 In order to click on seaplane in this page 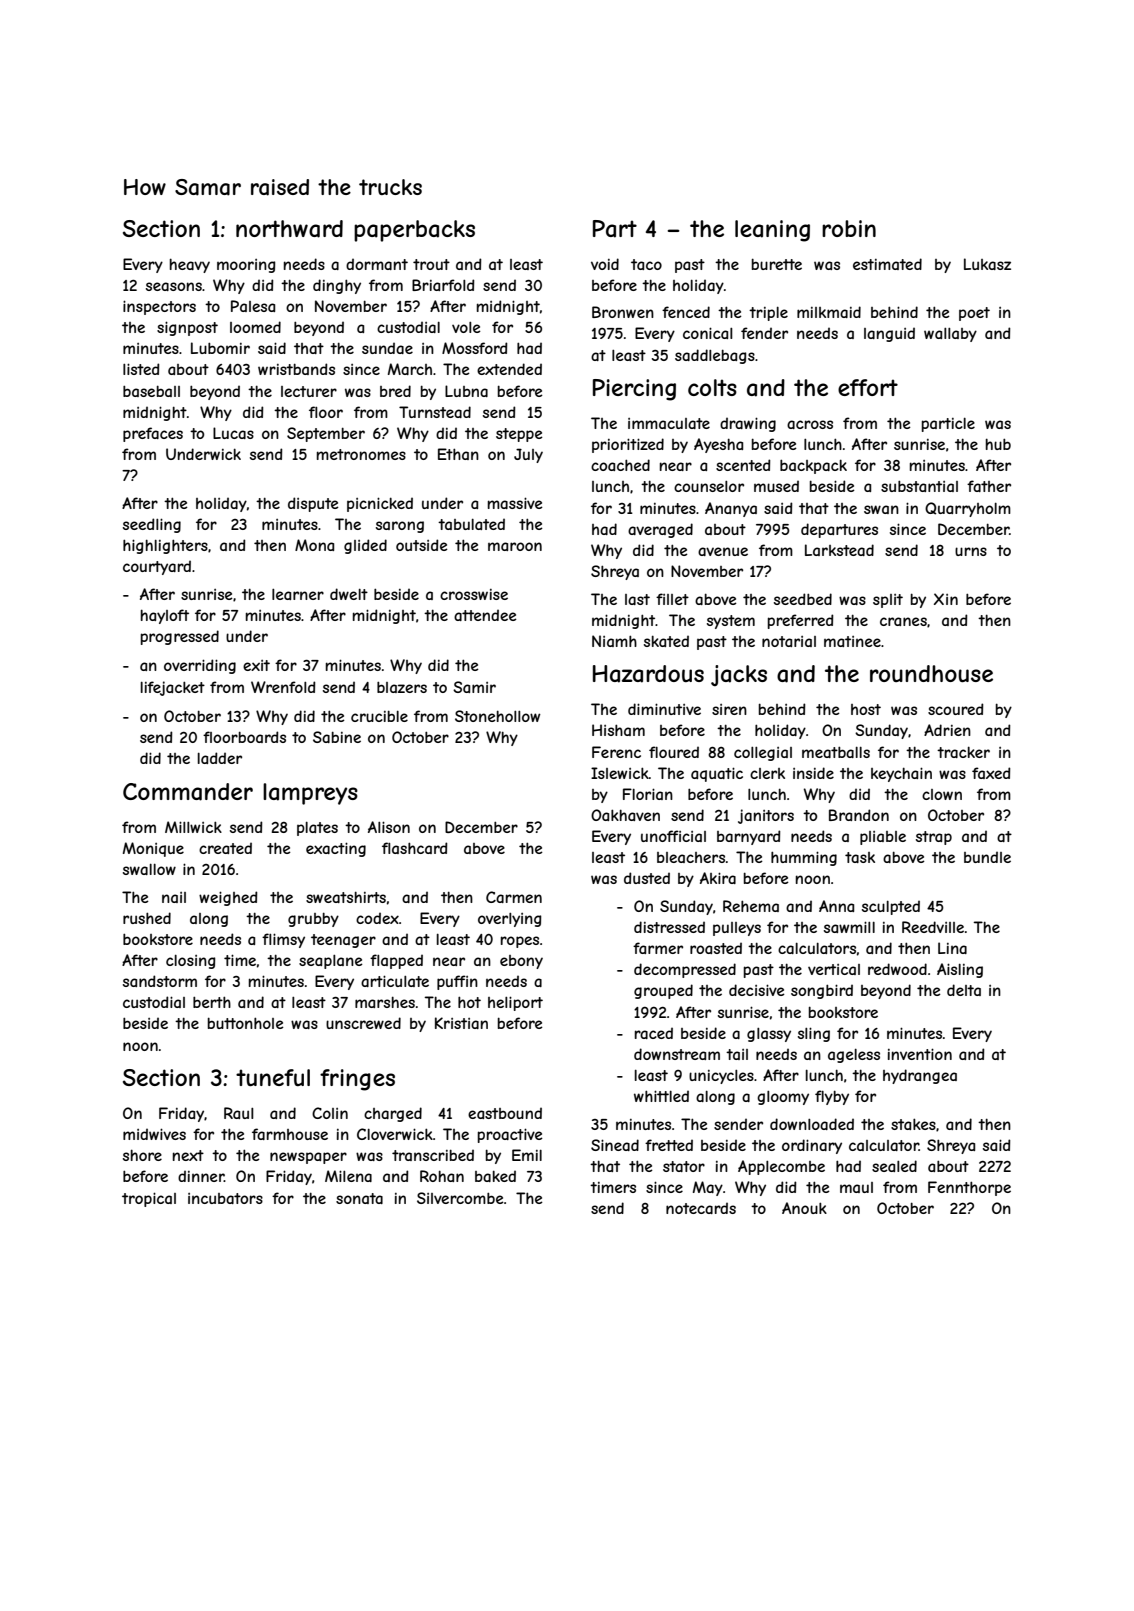, I will do `click(331, 962)`.
